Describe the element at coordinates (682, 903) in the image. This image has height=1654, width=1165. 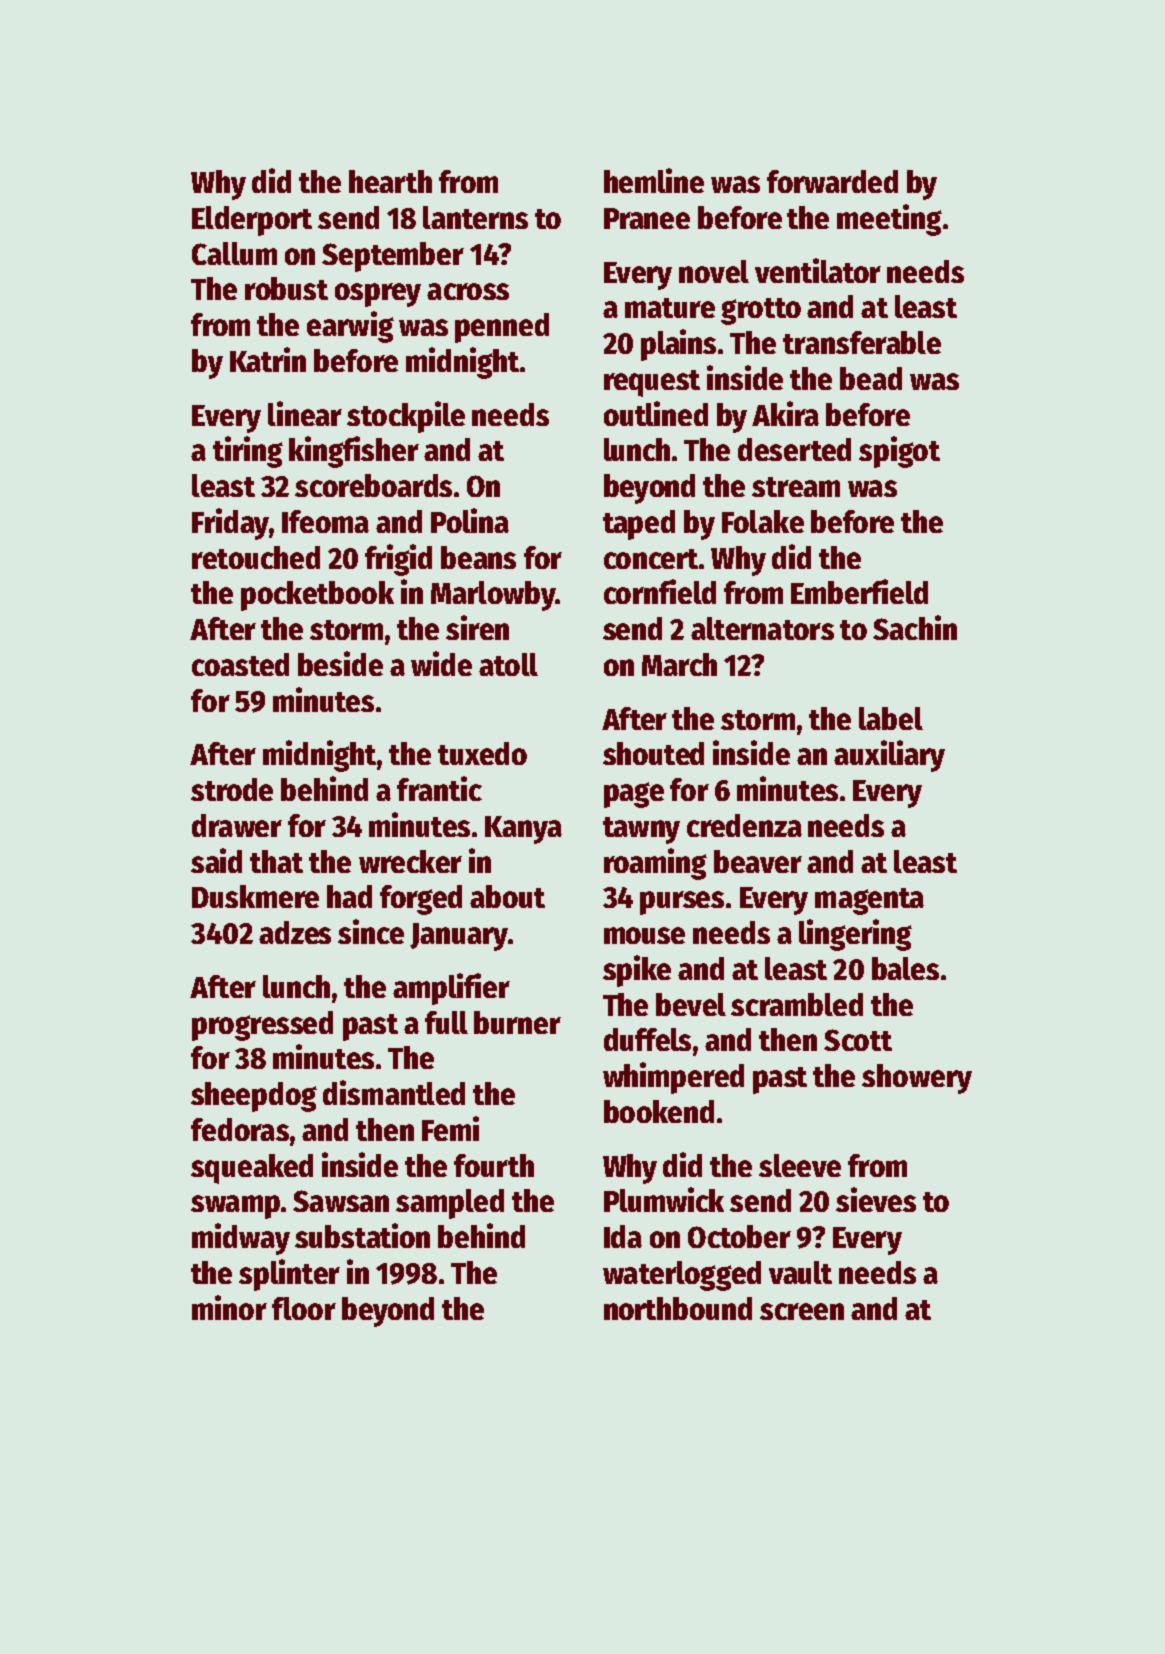
I see `purses` at that location.
